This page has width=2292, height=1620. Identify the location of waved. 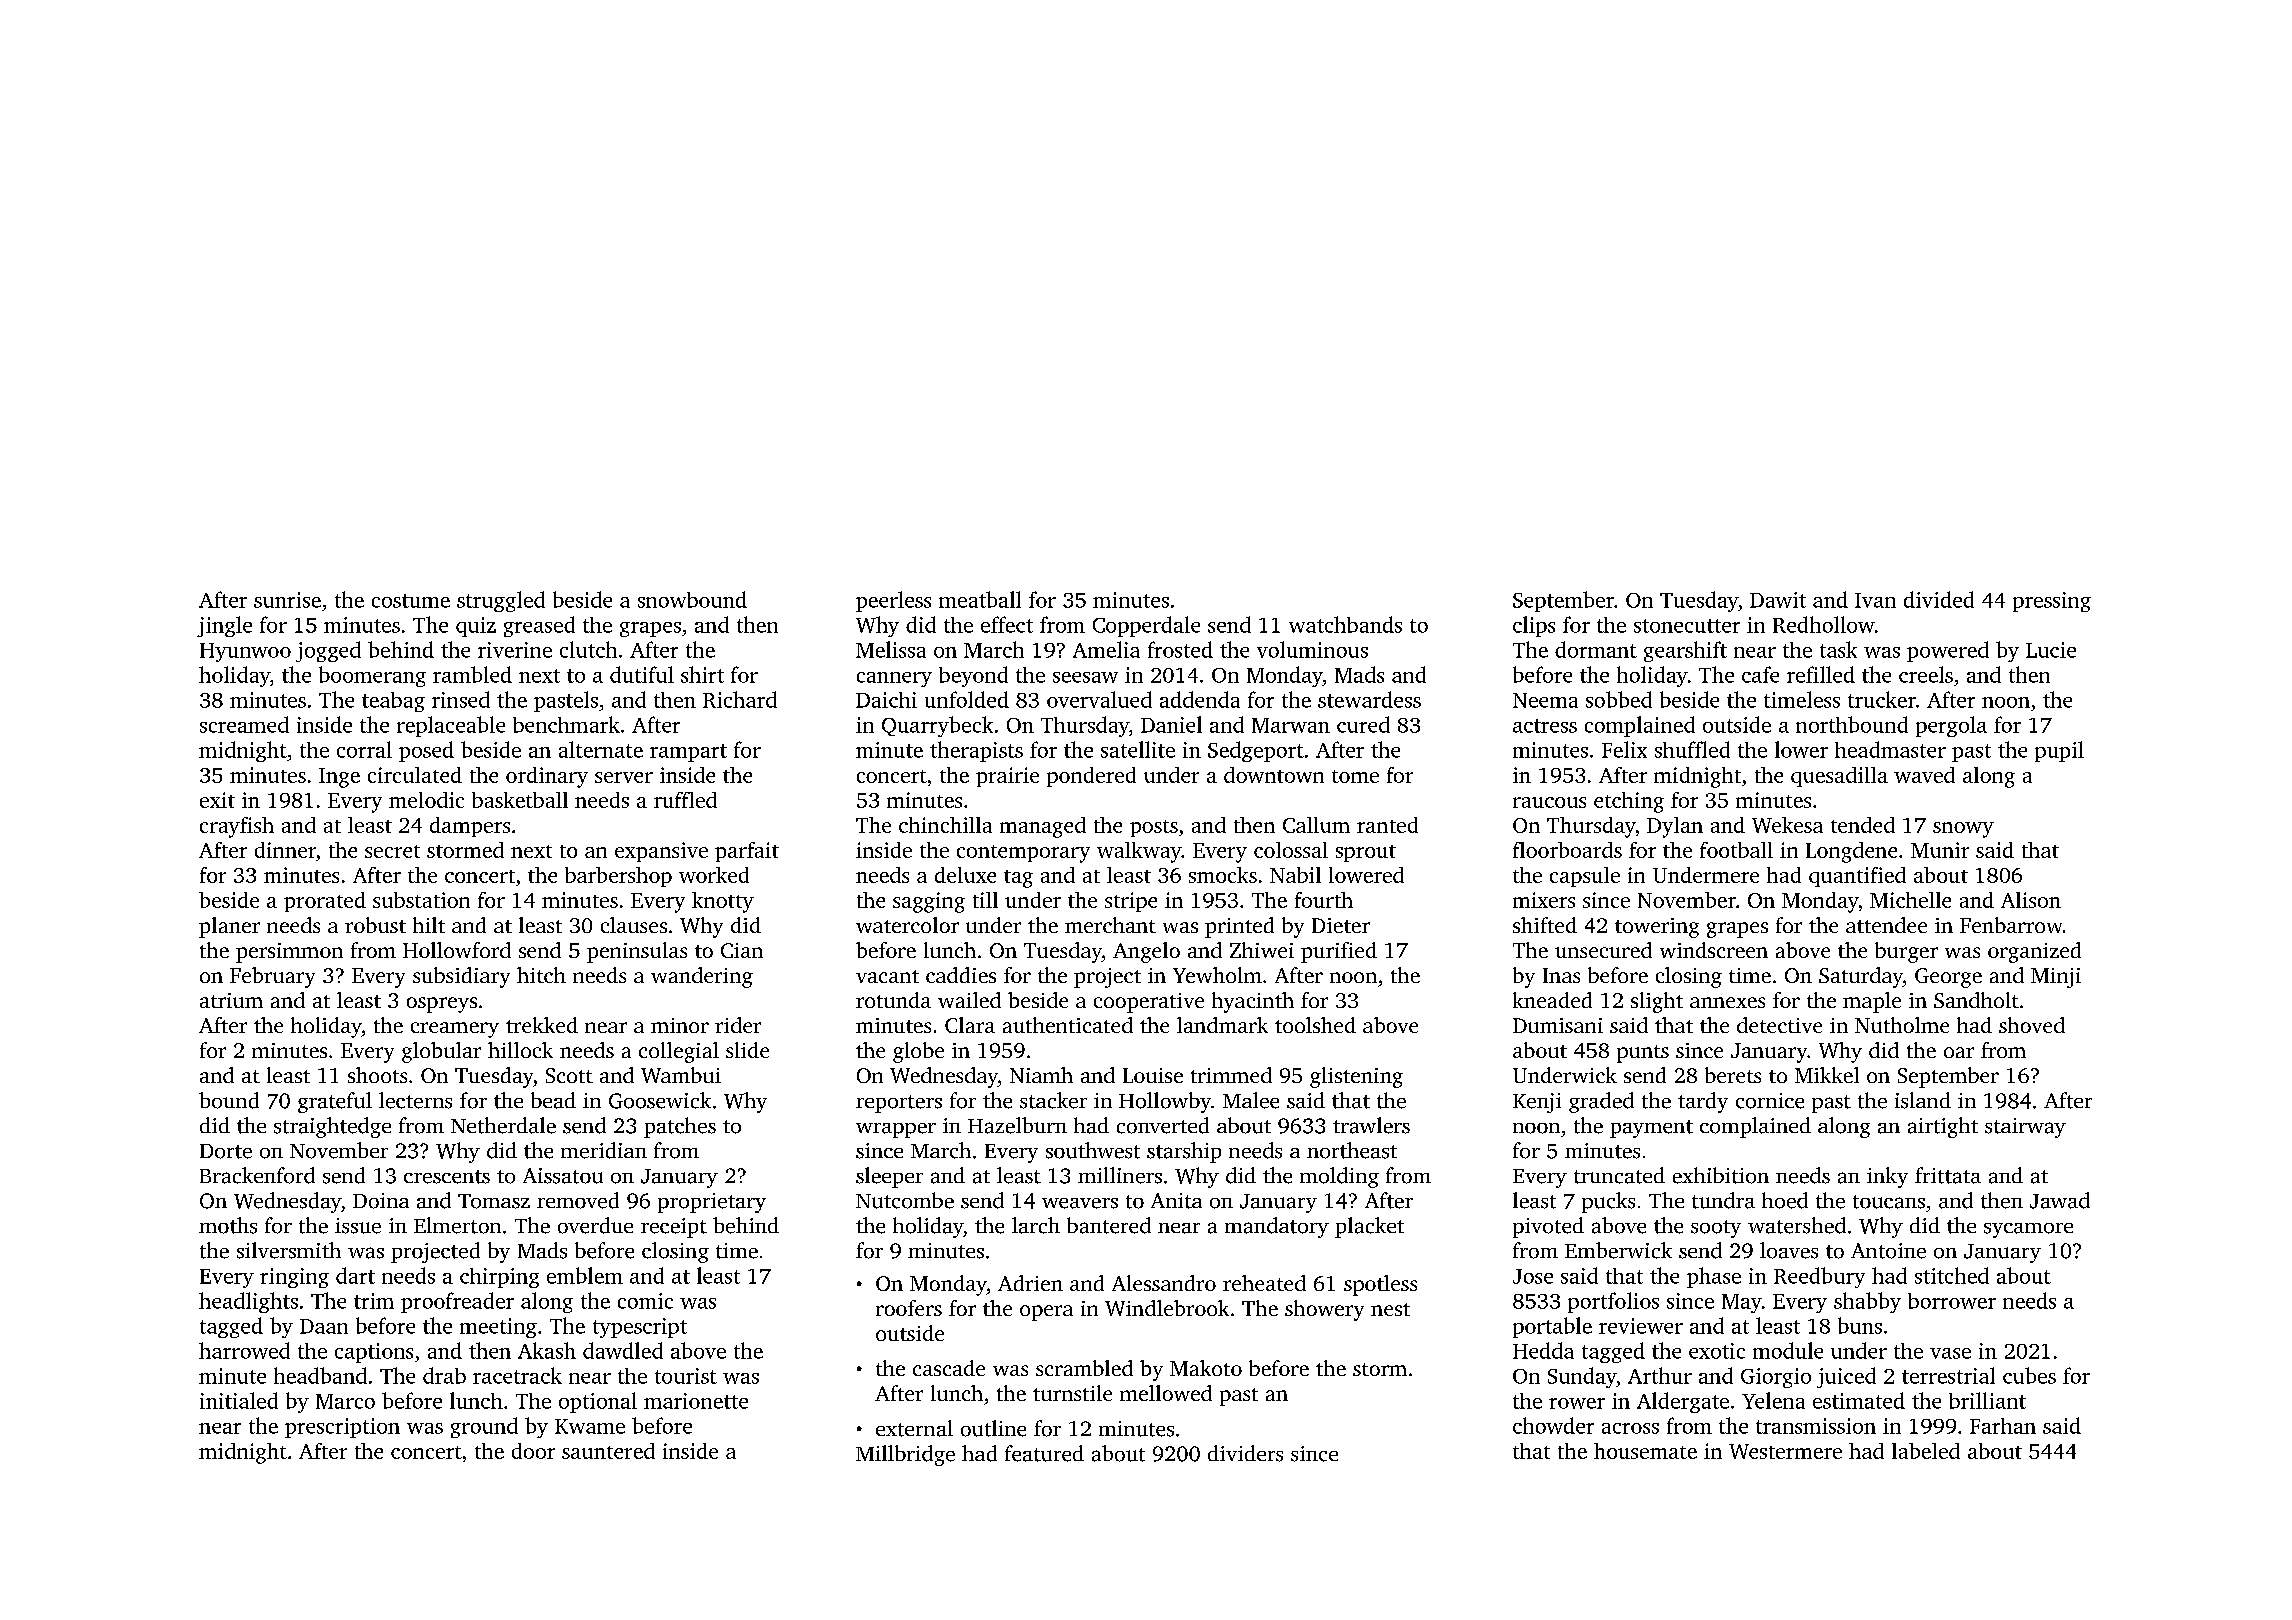
(1924, 775).
